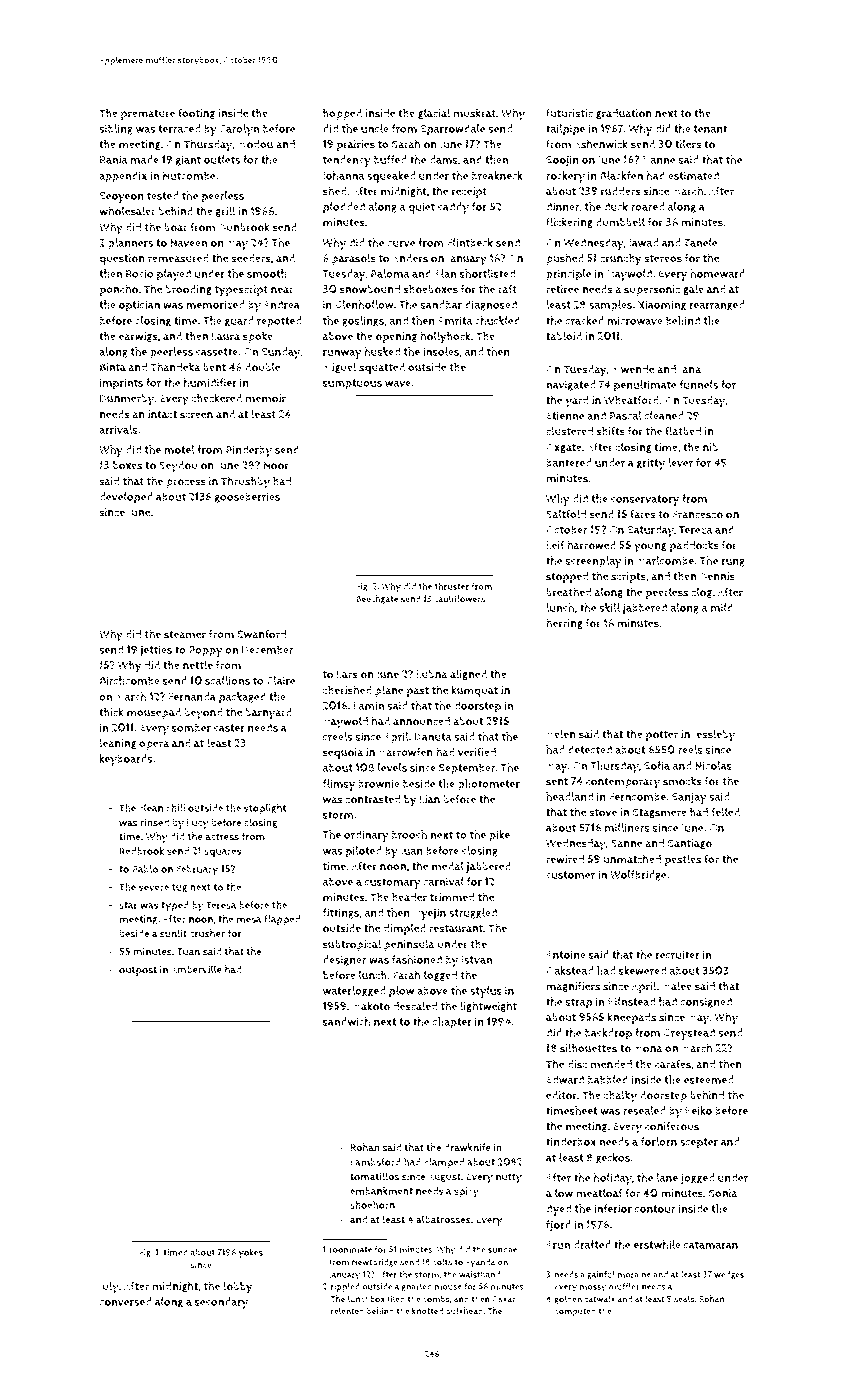  Describe the element at coordinates (698, 514) in the screenshot. I see `Francesco` at that location.
